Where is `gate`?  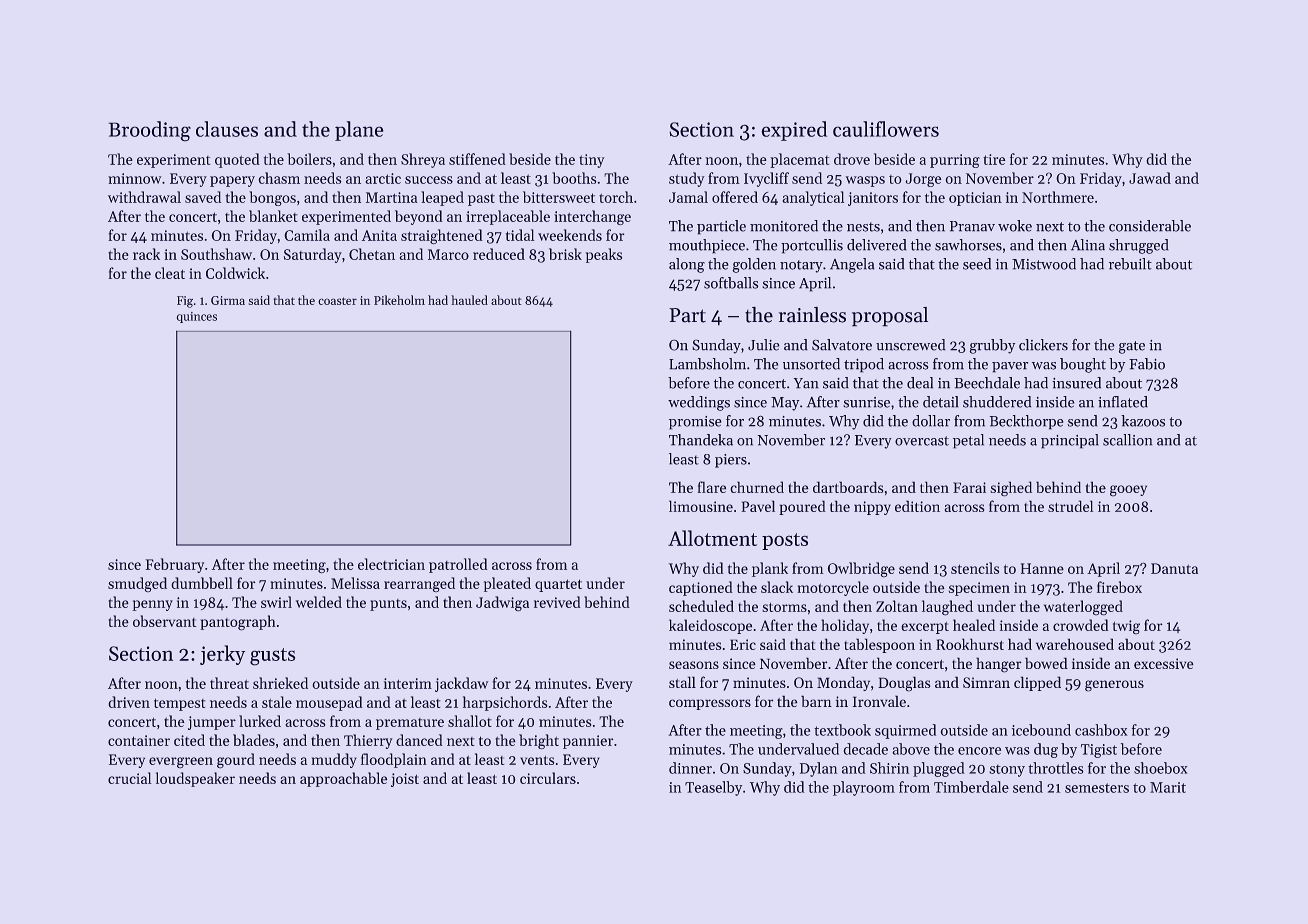 gate is located at coordinates (1132, 347).
